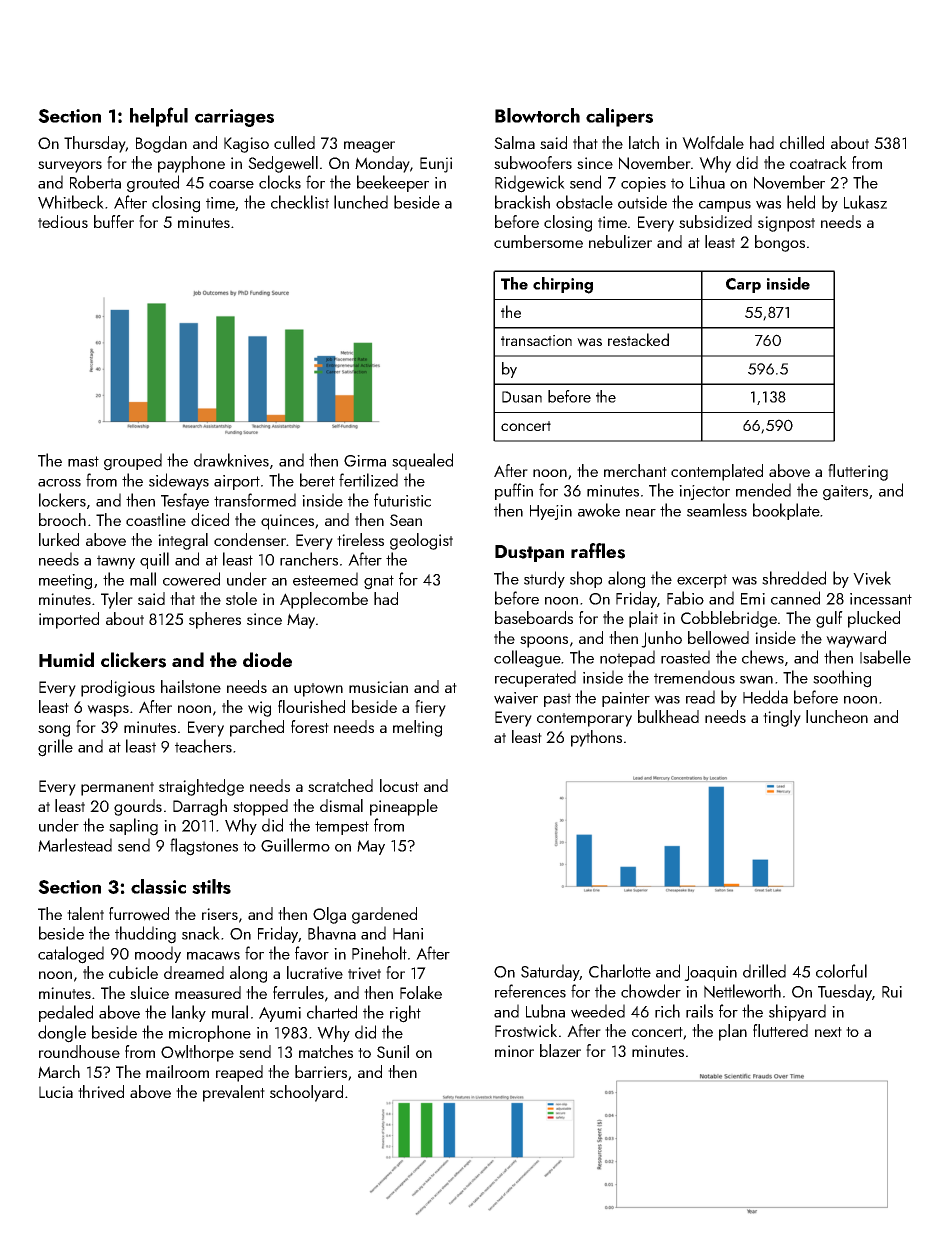  What do you see at coordinates (393, 1051) in the screenshot?
I see `Sunil` at bounding box center [393, 1051].
